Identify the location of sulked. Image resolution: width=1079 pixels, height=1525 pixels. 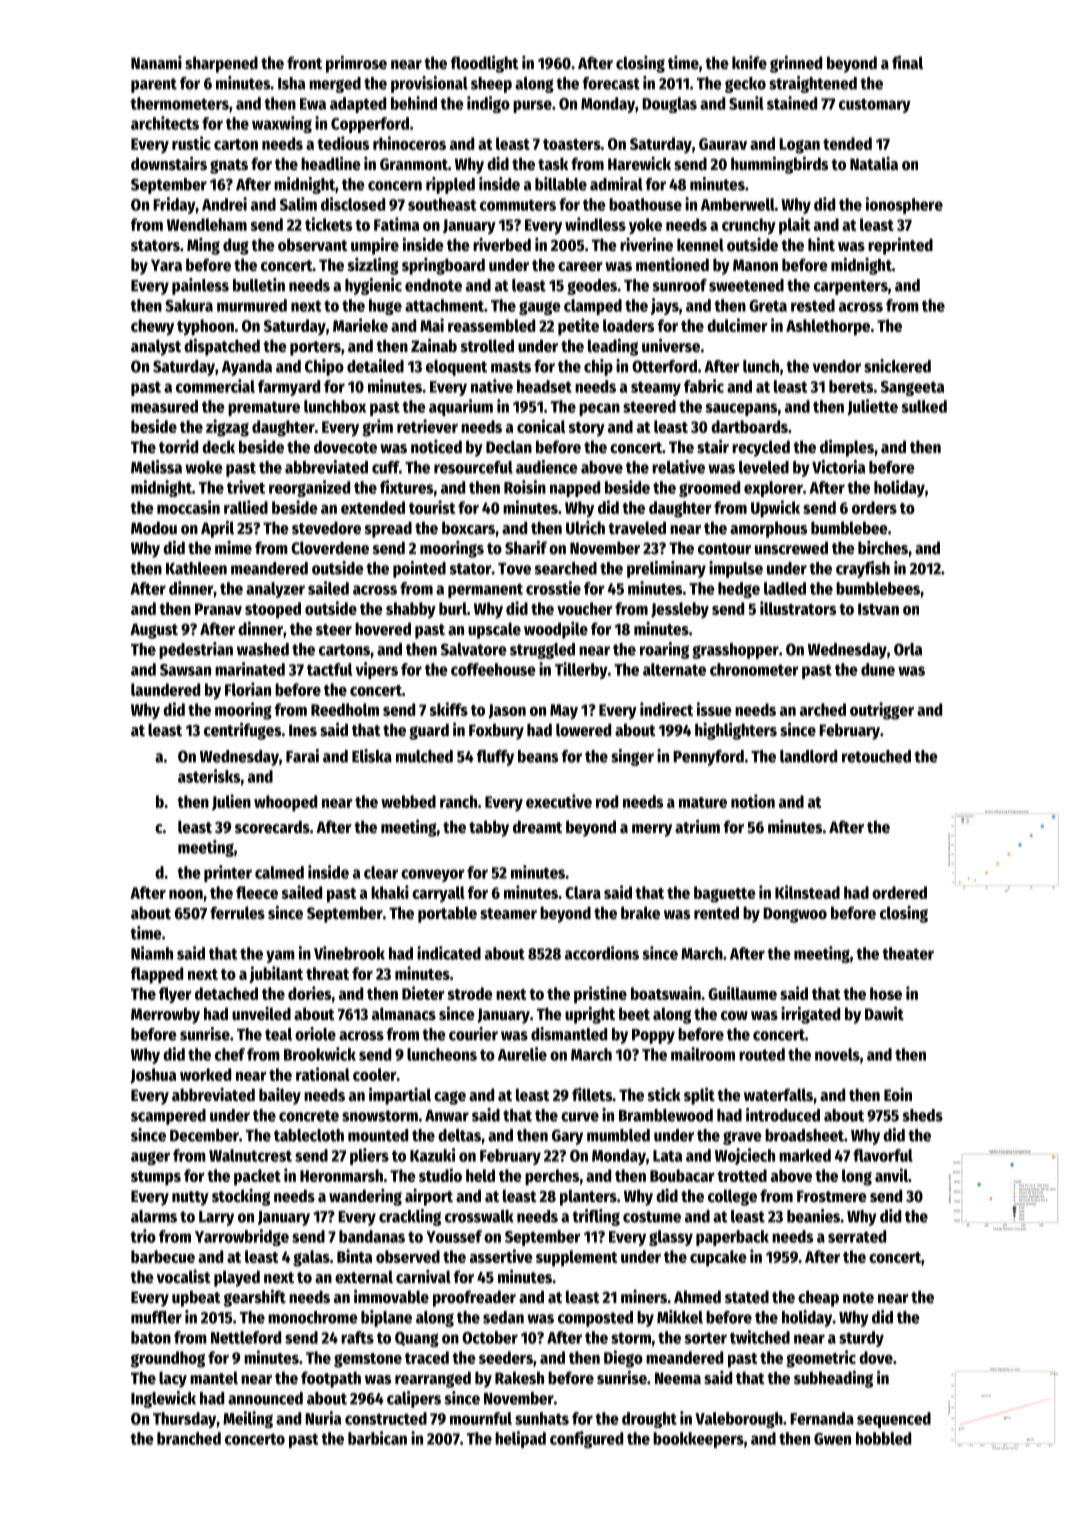
(924, 406).
